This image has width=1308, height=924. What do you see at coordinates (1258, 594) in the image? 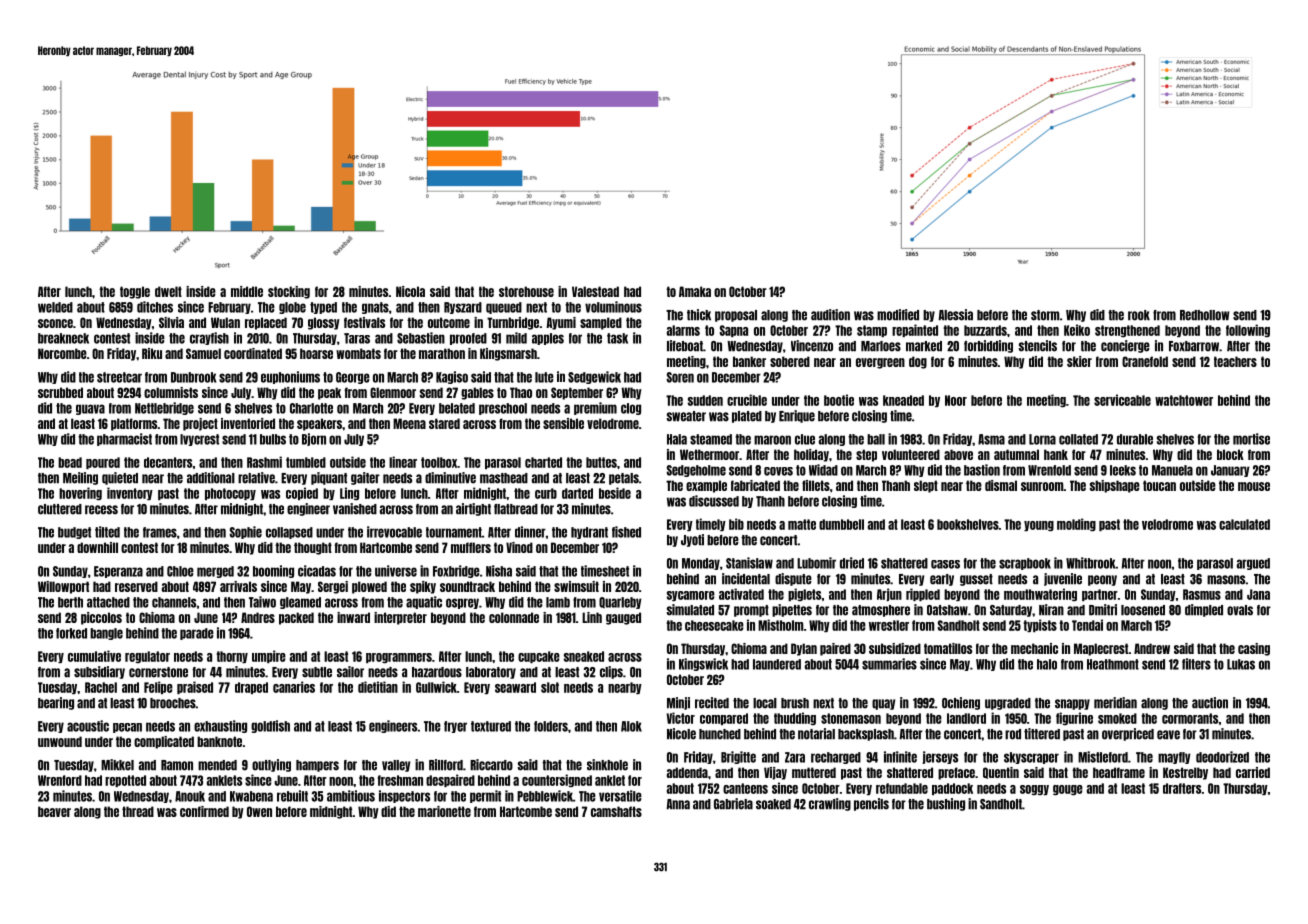
I see `Jana` at bounding box center [1258, 594].
